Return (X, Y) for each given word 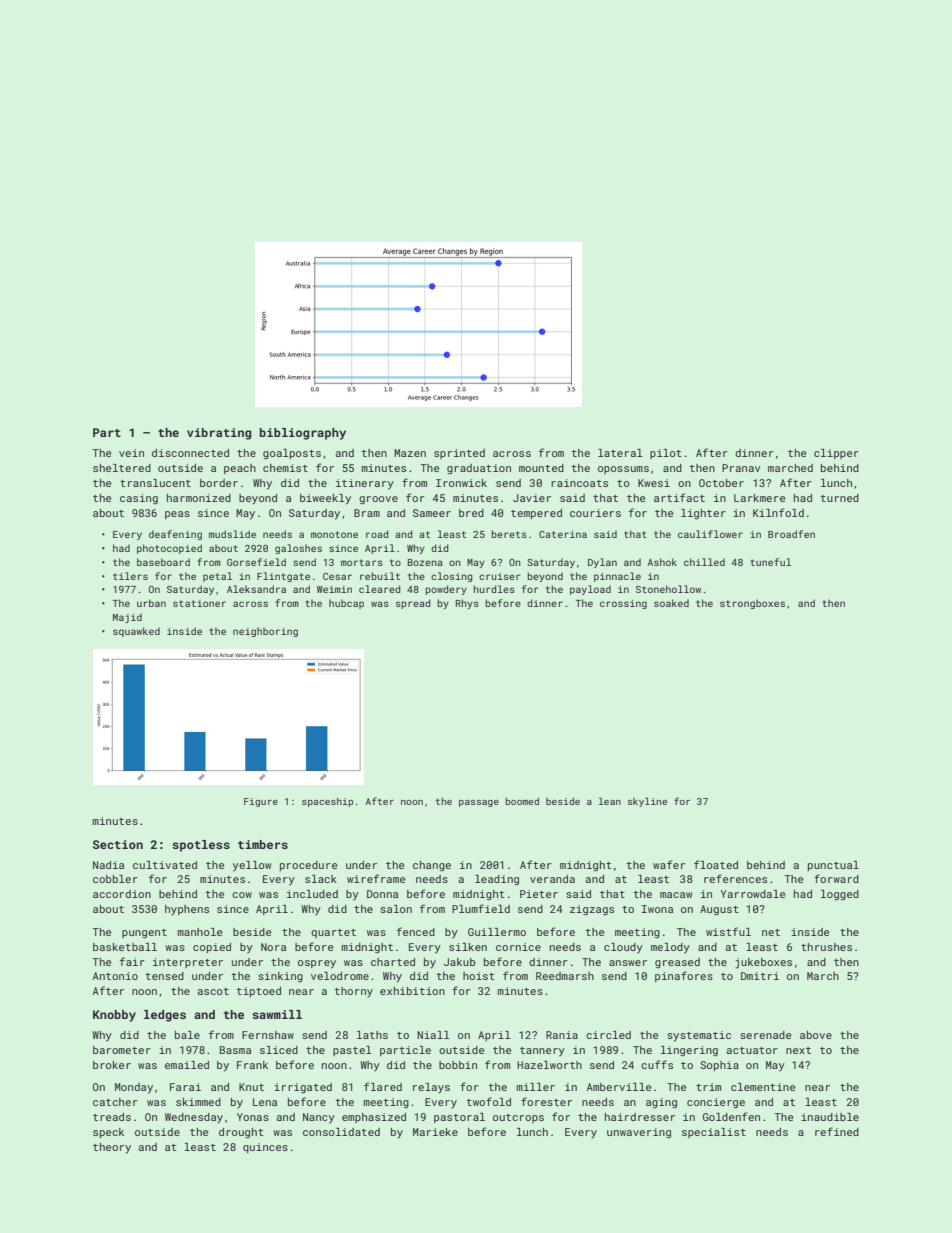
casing (139, 499)
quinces (265, 1148)
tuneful (770, 562)
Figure (261, 802)
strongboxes (752, 604)
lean (610, 801)
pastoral (459, 1118)
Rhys (467, 604)
